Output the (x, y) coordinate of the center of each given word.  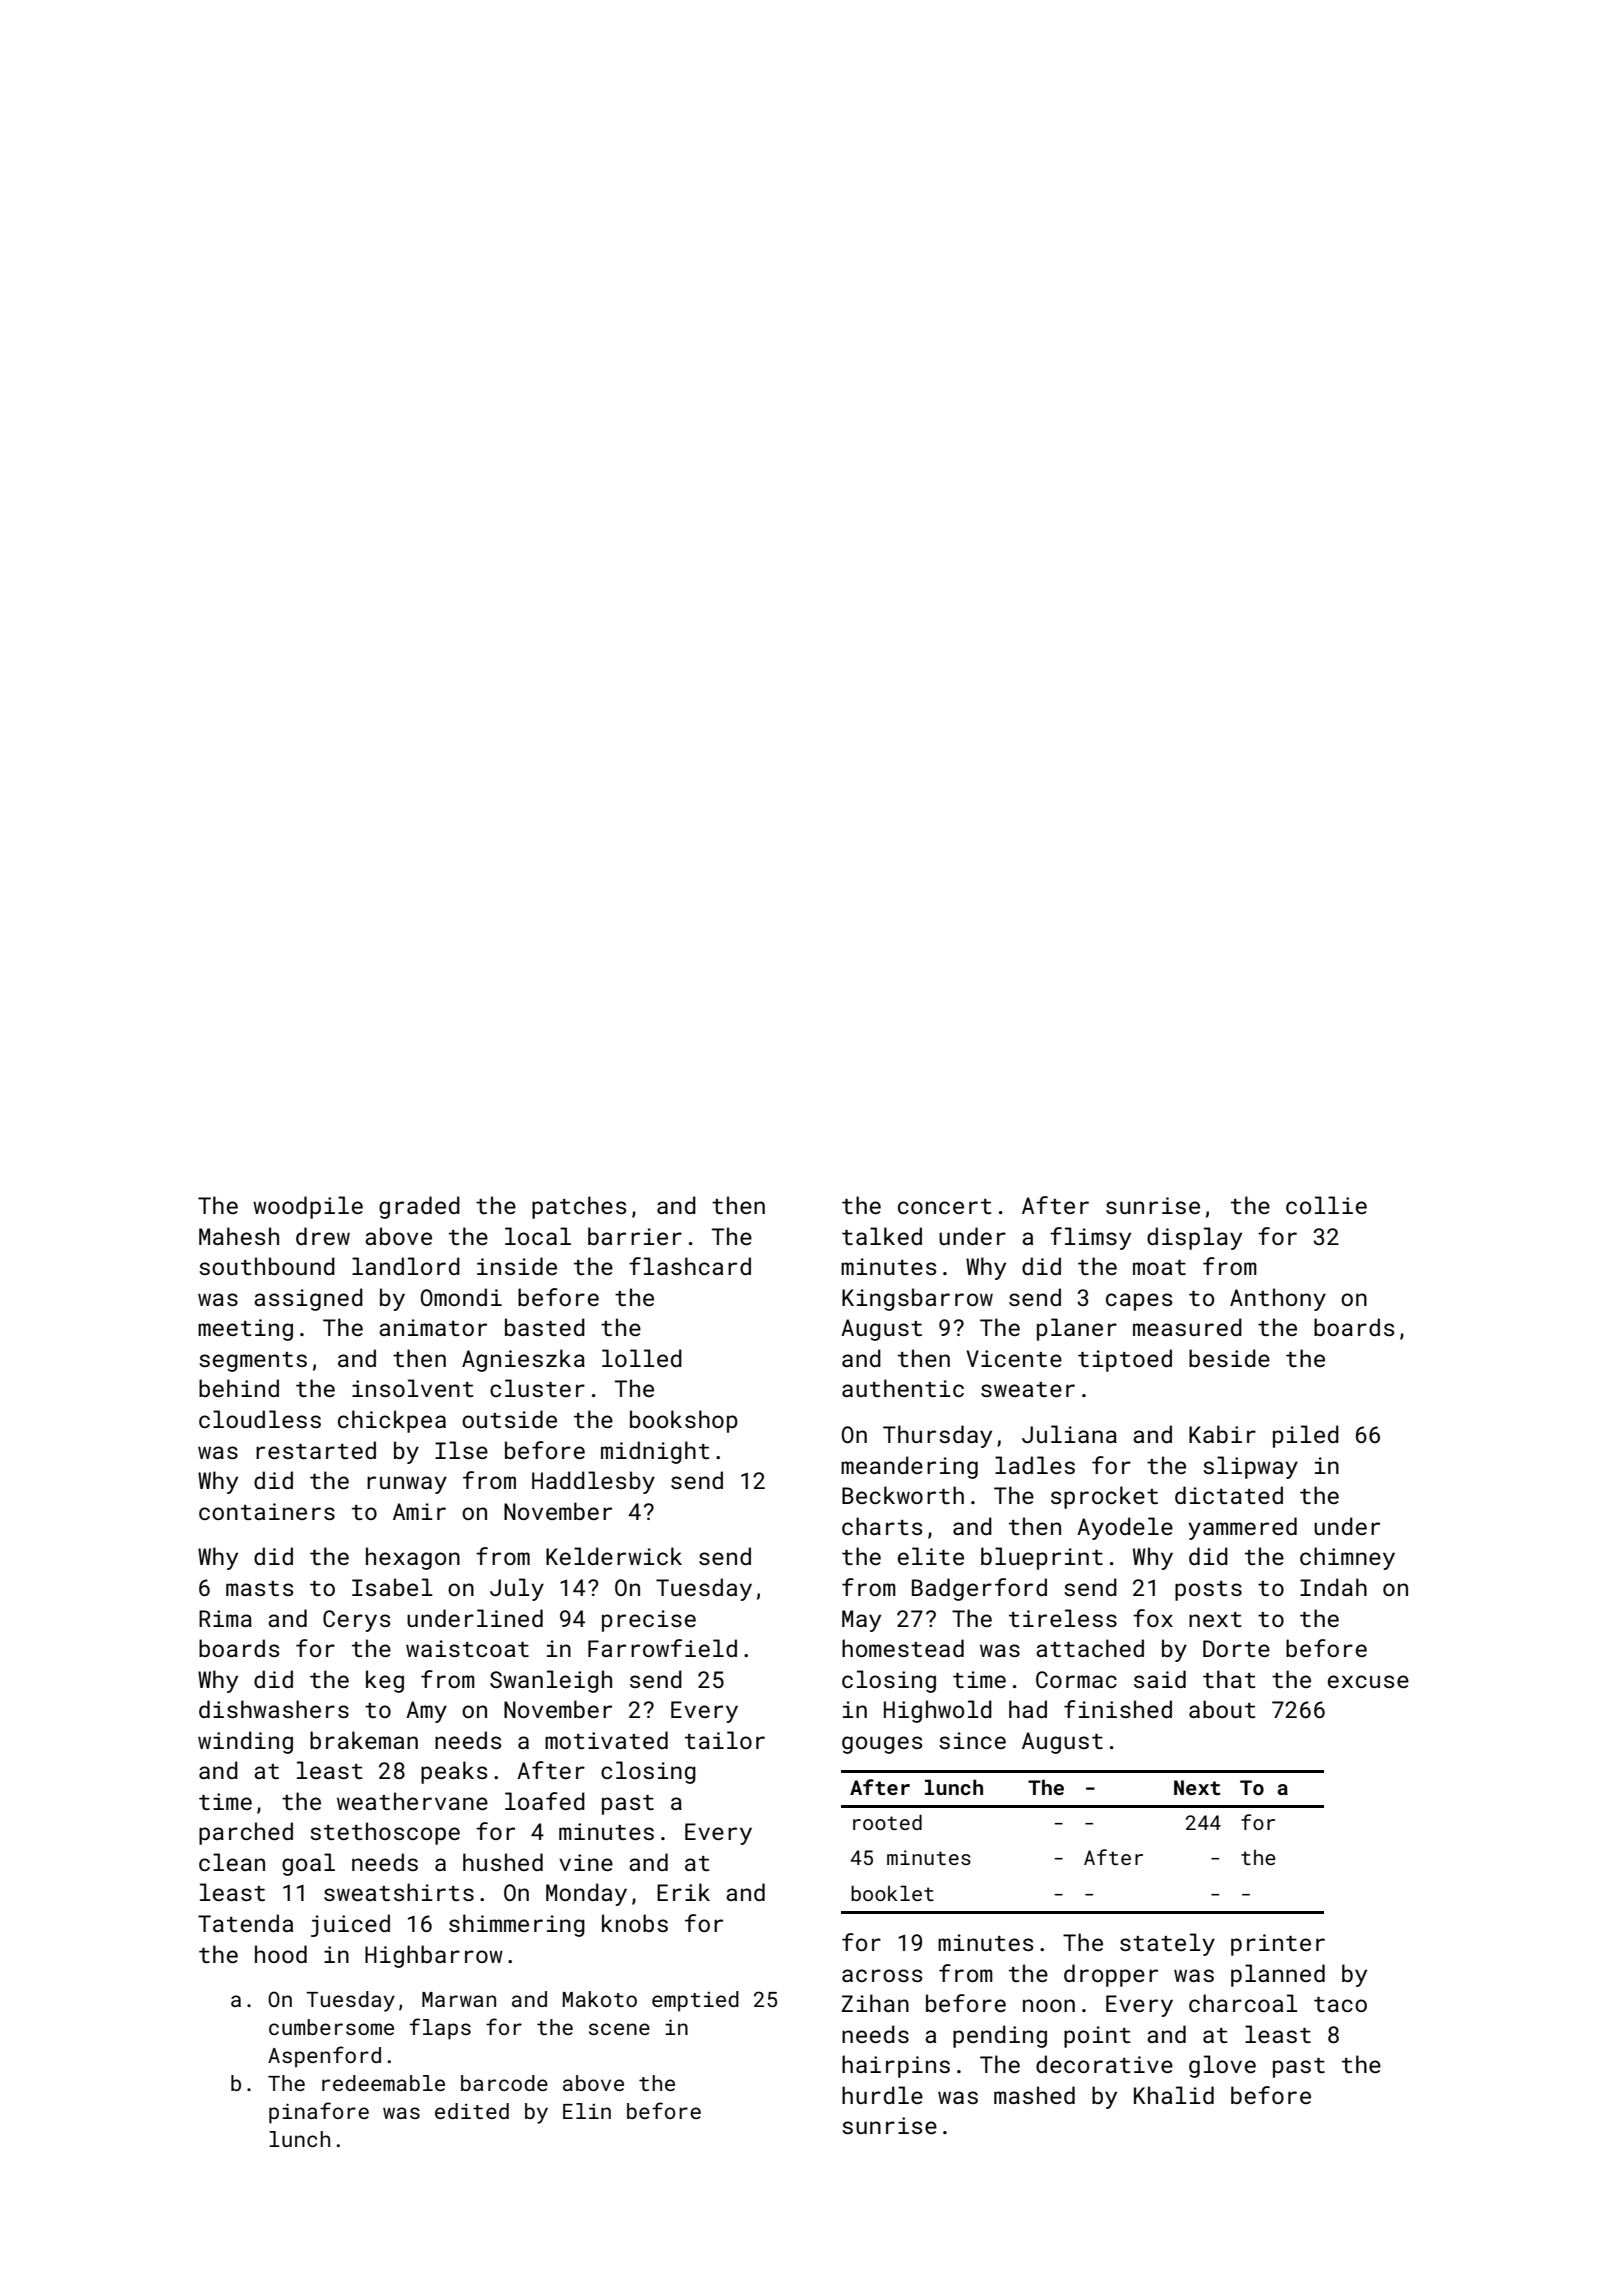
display (1194, 1238)
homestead (903, 1648)
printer (1278, 1945)
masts (259, 1588)
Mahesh (239, 1236)
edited (472, 2111)
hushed (503, 1862)
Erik (683, 1892)
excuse (1368, 1681)
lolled (642, 1358)
